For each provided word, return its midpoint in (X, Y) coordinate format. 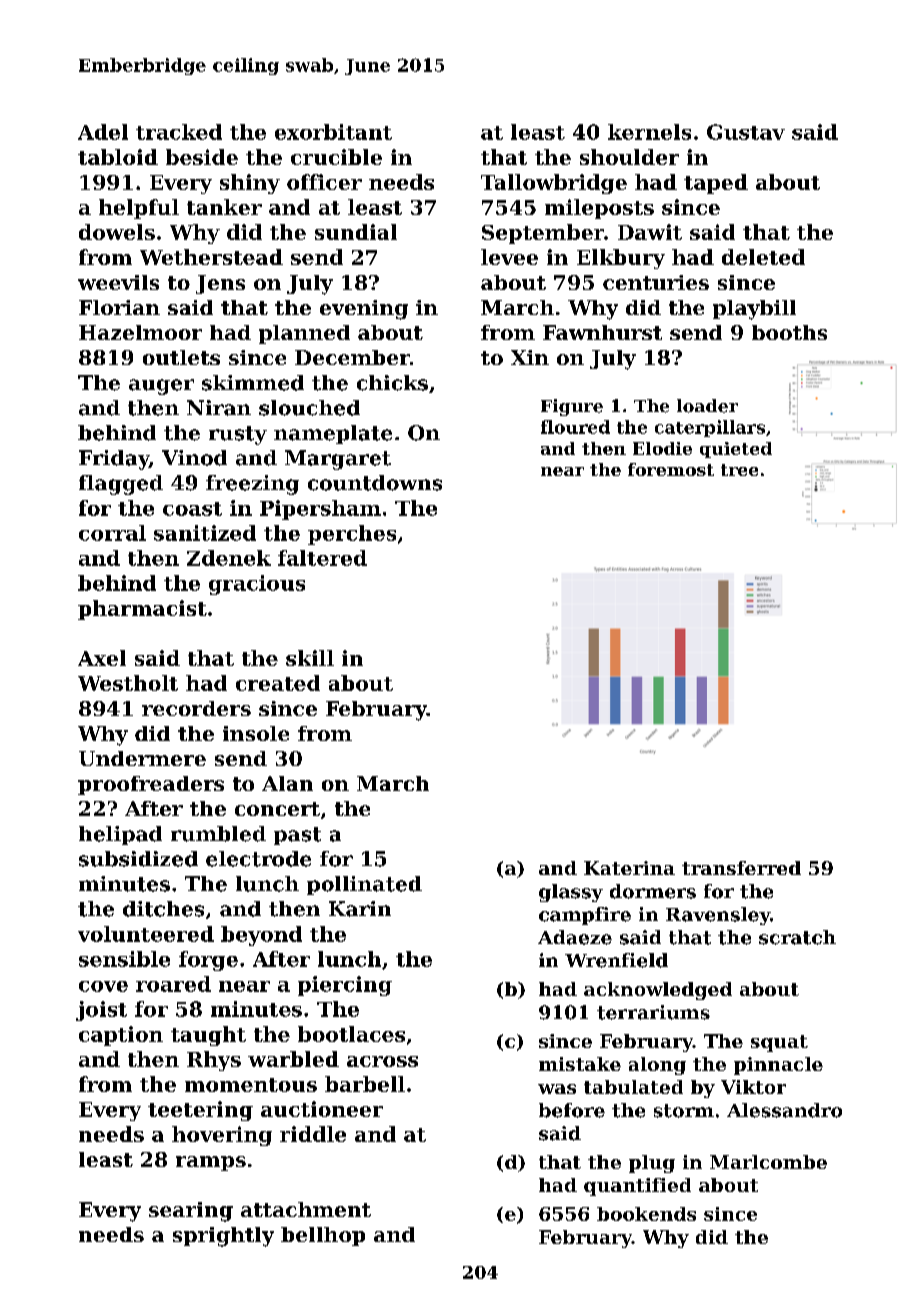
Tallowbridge (554, 184)
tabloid (118, 157)
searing (191, 1212)
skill (310, 658)
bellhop (323, 1236)
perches (352, 535)
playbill (754, 310)
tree (739, 470)
